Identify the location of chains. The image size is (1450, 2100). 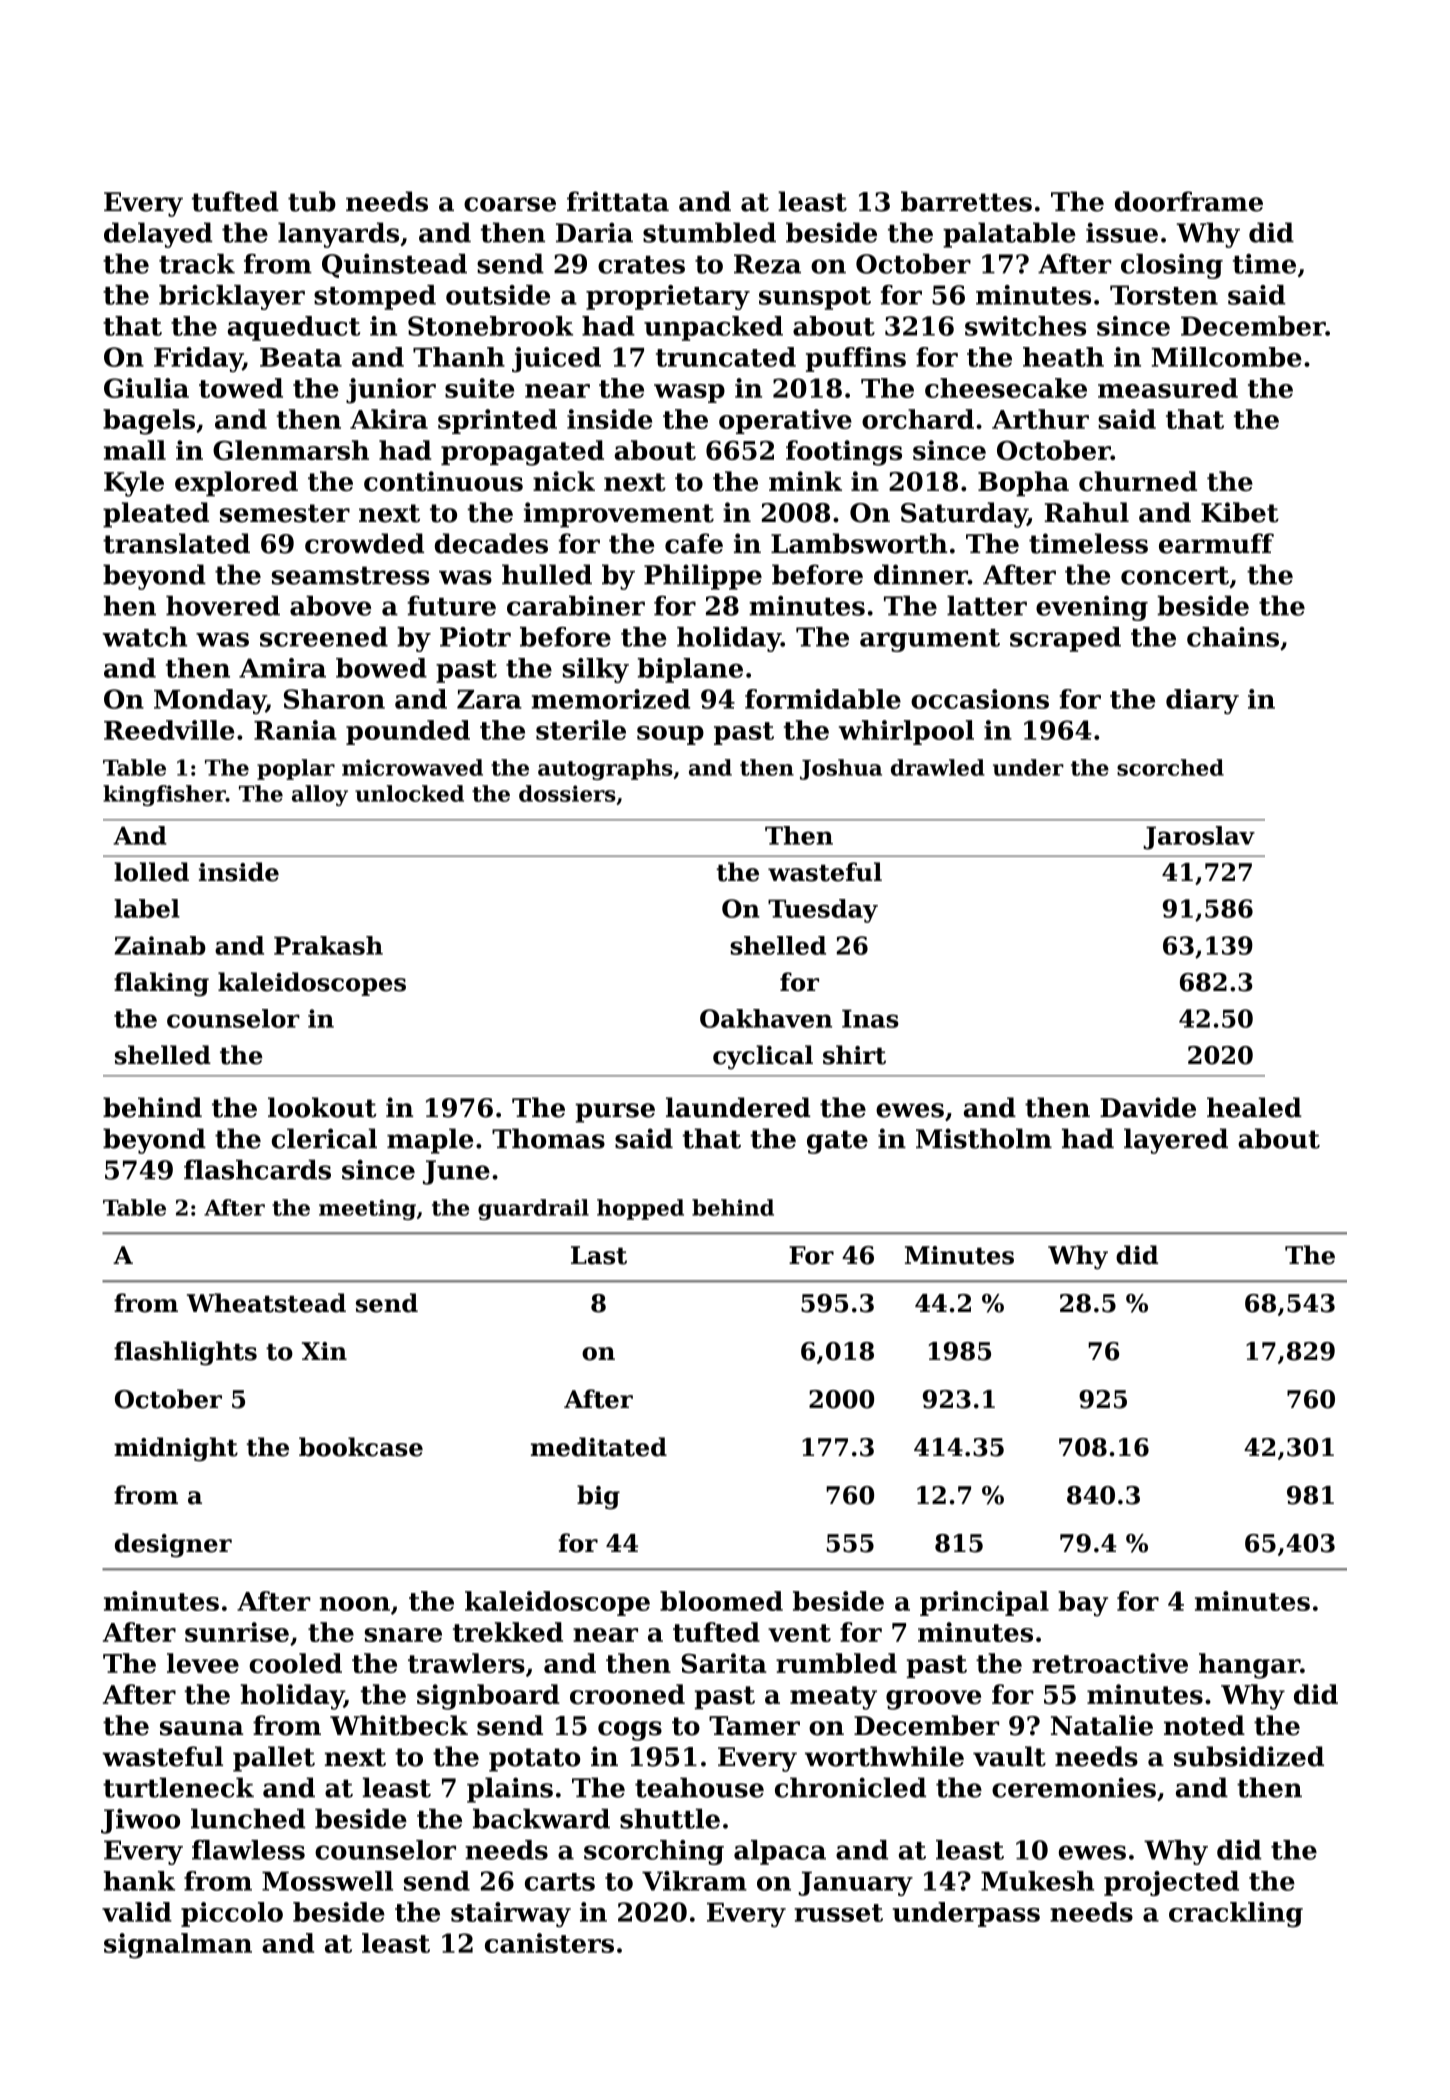
(1233, 637).
